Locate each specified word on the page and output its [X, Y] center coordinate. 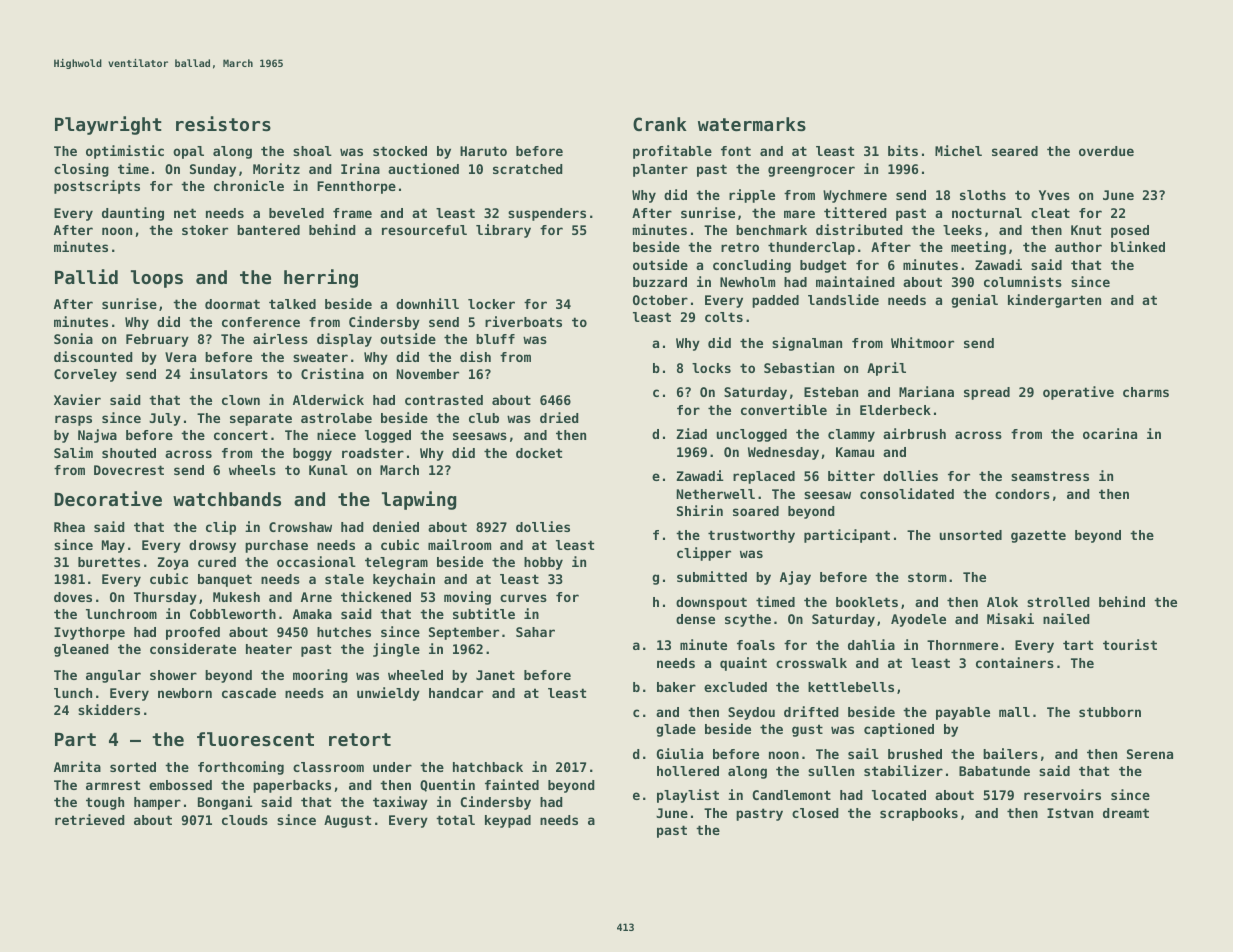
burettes [109, 562]
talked [292, 304]
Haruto [483, 151]
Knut [1086, 230]
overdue [1106, 151]
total [455, 820]
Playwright [108, 125]
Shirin [700, 510]
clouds [245, 820]
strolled [1058, 602]
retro [740, 247]
